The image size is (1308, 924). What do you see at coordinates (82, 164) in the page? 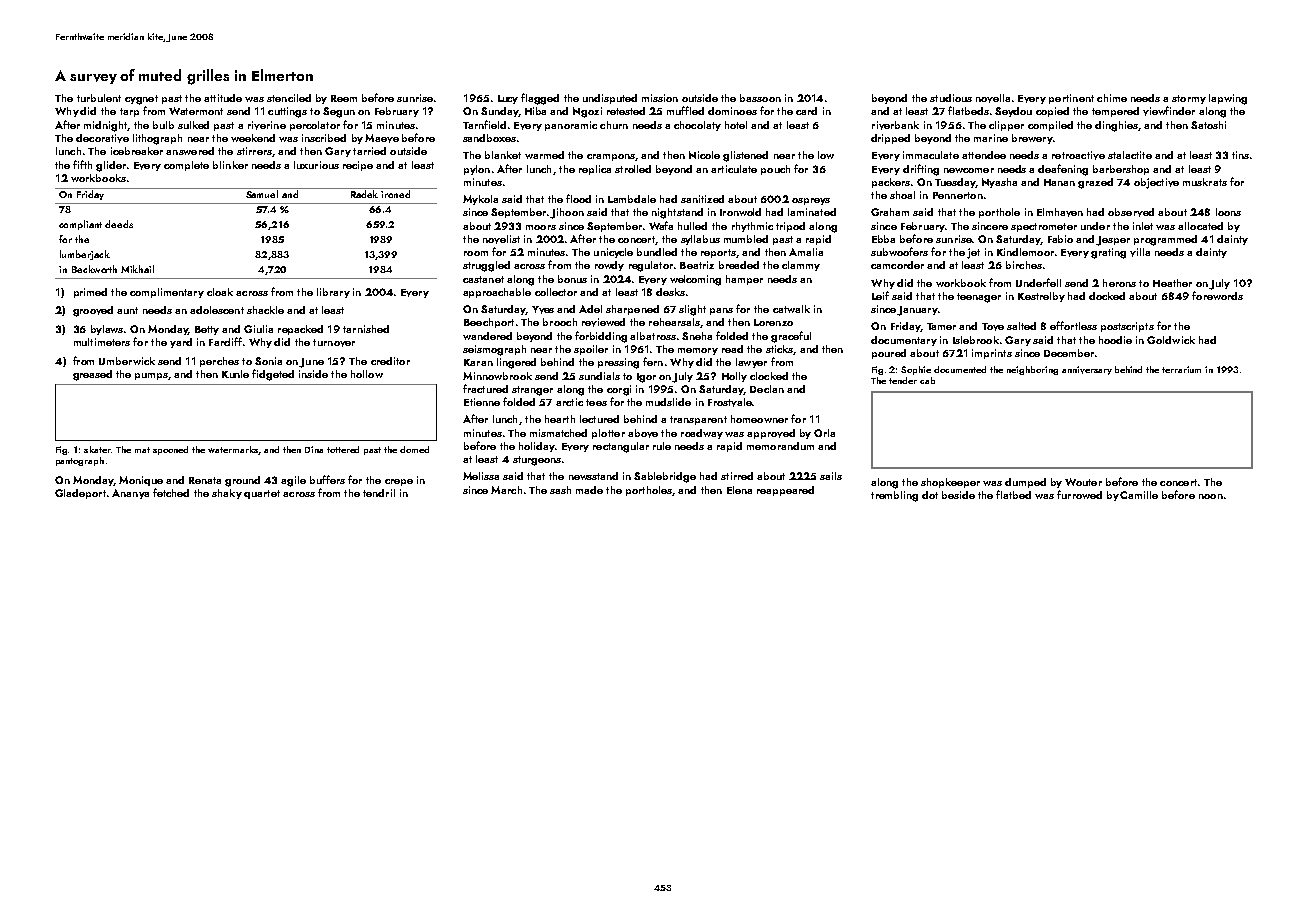
I see `fifth` at bounding box center [82, 164].
